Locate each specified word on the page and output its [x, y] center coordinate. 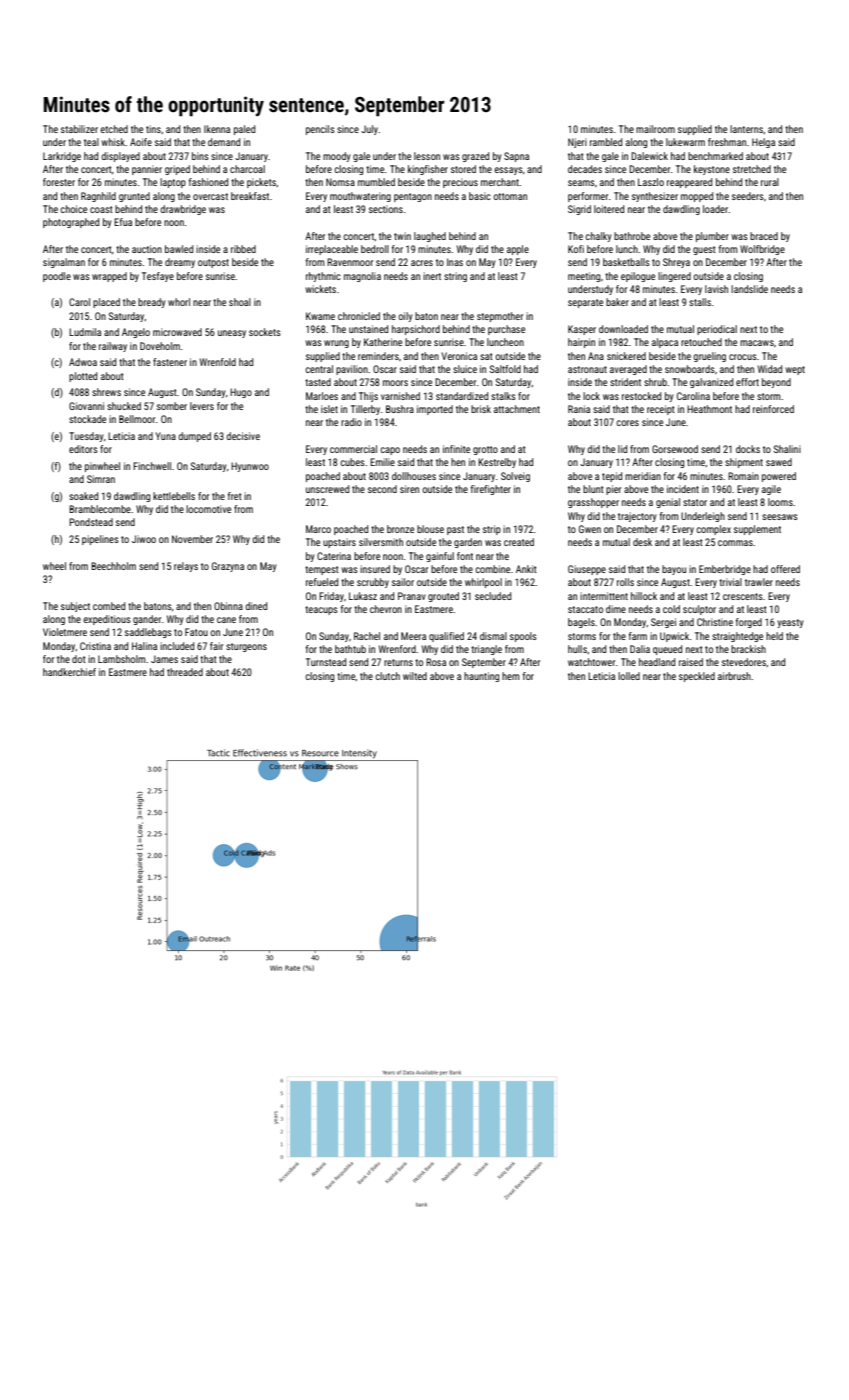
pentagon [413, 197]
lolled [629, 676]
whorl [179, 302]
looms [780, 502]
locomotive [208, 509]
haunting [481, 677]
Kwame [320, 316]
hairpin [581, 343]
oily [405, 317]
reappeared [689, 183]
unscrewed [327, 489]
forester [59, 182]
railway [113, 347]
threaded [185, 672]
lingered [674, 277]
